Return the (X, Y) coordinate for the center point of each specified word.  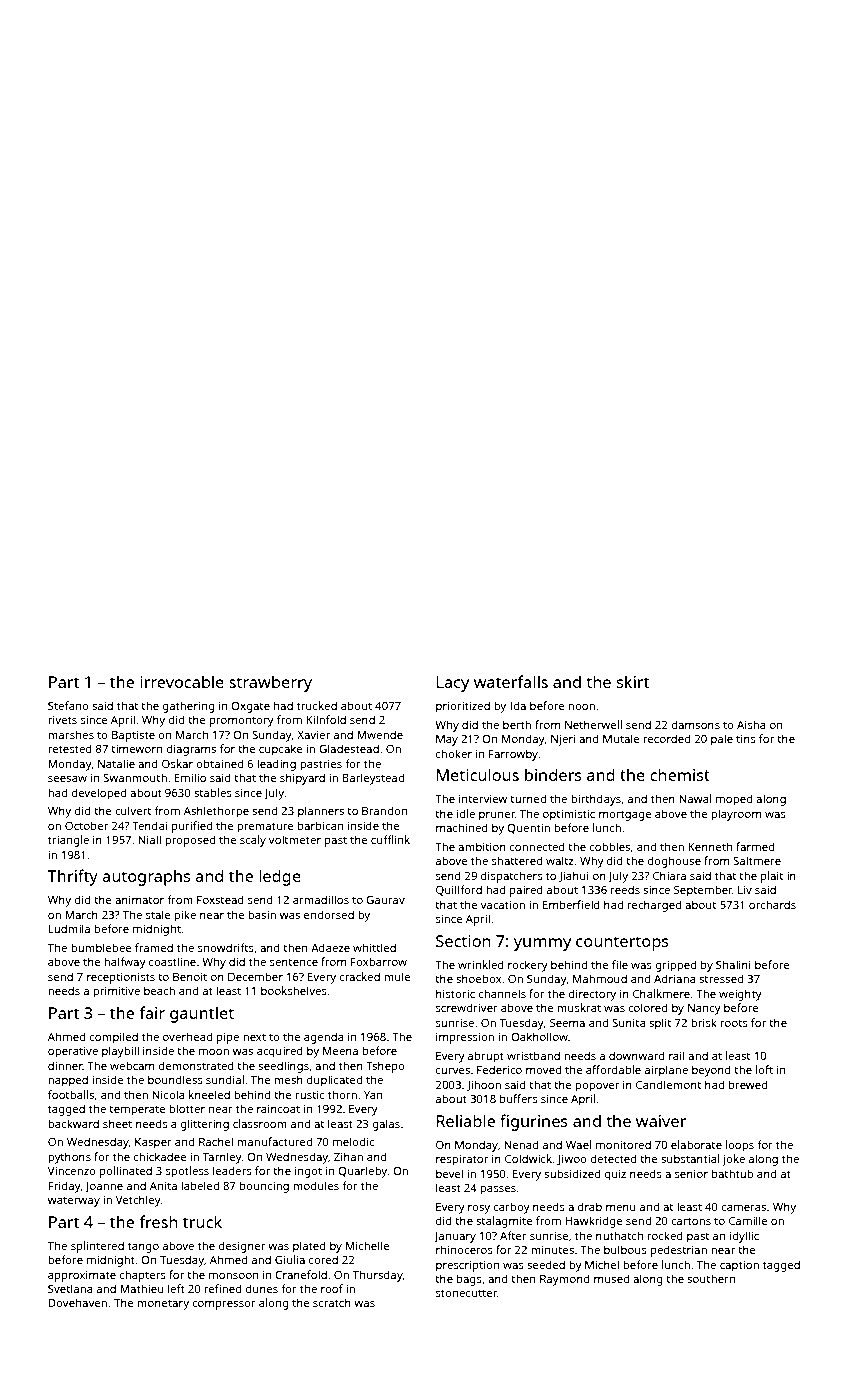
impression (465, 1038)
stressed (721, 978)
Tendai (149, 825)
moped (734, 800)
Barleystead (373, 779)
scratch (332, 1302)
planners (321, 812)
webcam (132, 1065)
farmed (755, 846)
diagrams (191, 750)
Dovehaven (77, 1302)
